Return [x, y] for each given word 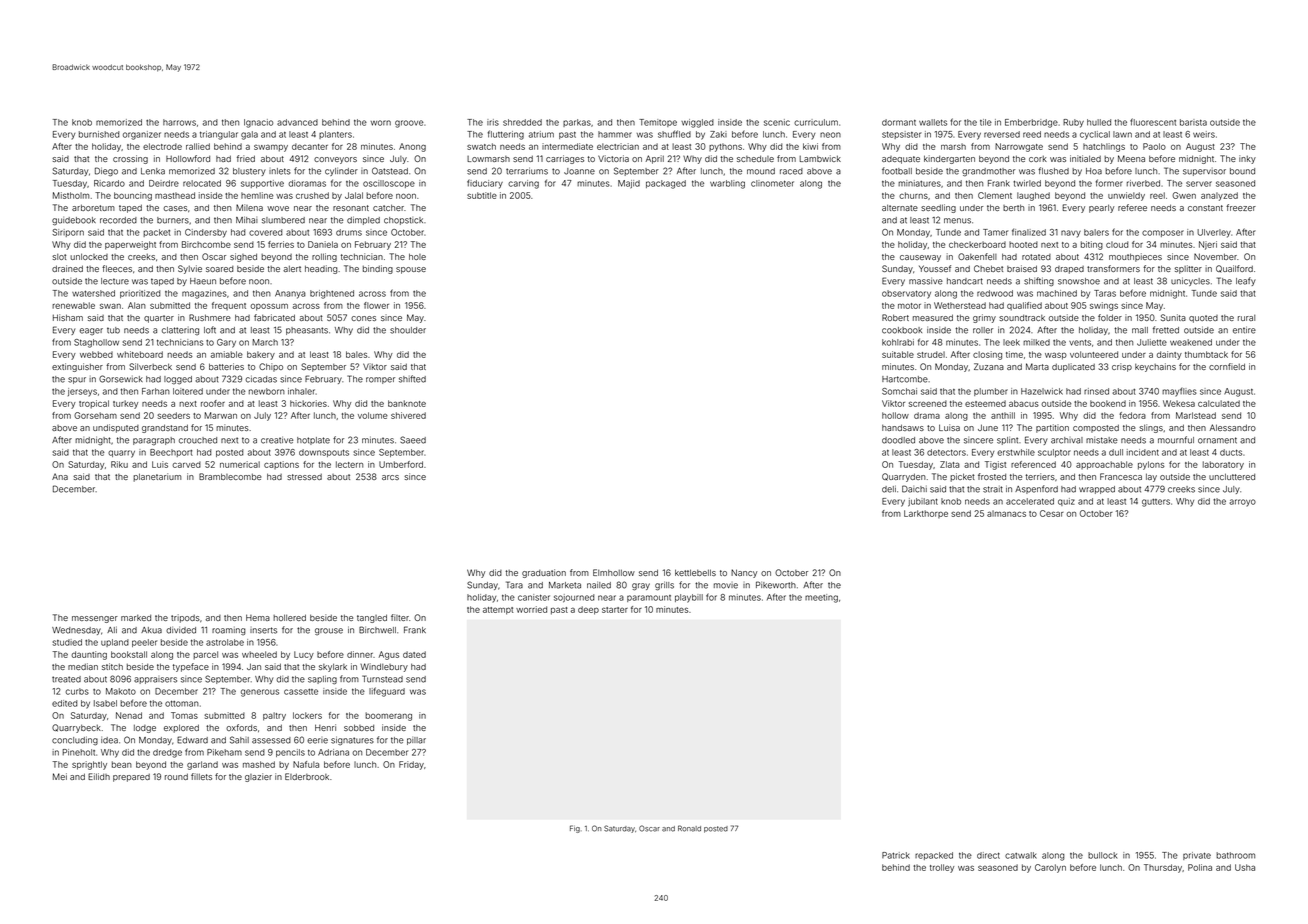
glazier [258, 777]
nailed [599, 585]
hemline [257, 195]
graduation [544, 573]
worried [531, 609]
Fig [575, 829]
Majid [629, 184]
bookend [1108, 403]
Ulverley [1214, 233]
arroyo [1242, 503]
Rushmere [210, 317]
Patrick [896, 855]
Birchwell [377, 630]
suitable [898, 354]
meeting [821, 598]
